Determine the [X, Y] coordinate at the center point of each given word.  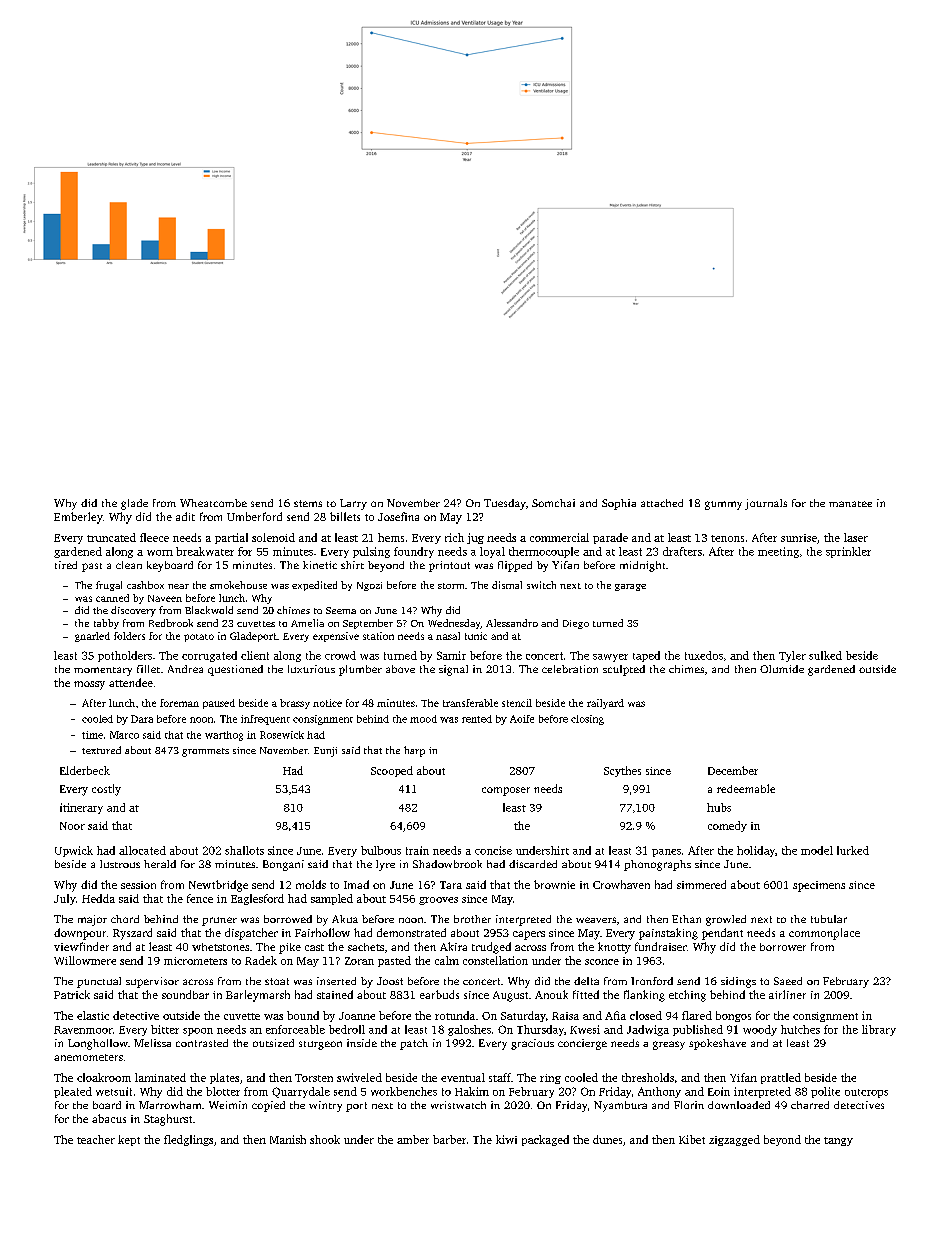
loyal [492, 552]
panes [666, 853]
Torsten [314, 1078]
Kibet [692, 1139]
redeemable [746, 788]
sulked [825, 655]
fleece [154, 537]
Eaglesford [257, 899]
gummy [723, 505]
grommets [205, 752]
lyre [385, 865]
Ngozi [369, 586]
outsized [273, 1043]
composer [506, 791]
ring [550, 1079]
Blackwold [209, 610]
